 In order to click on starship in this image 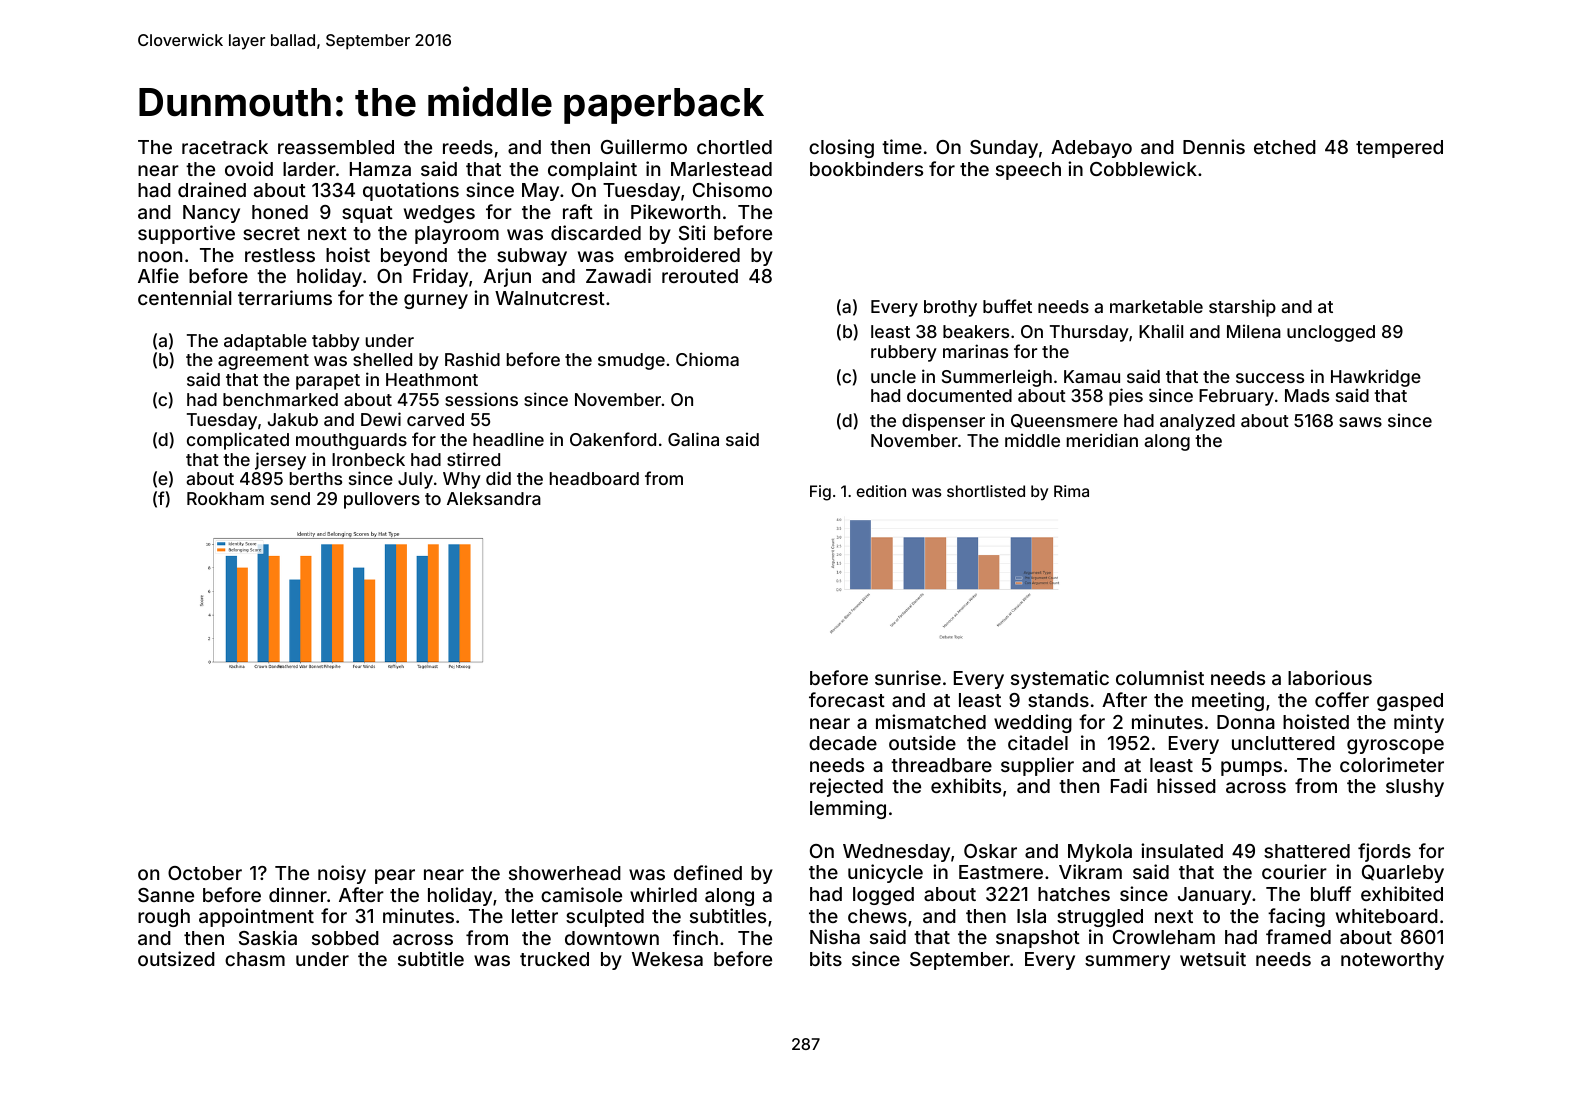, I will do `click(1242, 308)`.
